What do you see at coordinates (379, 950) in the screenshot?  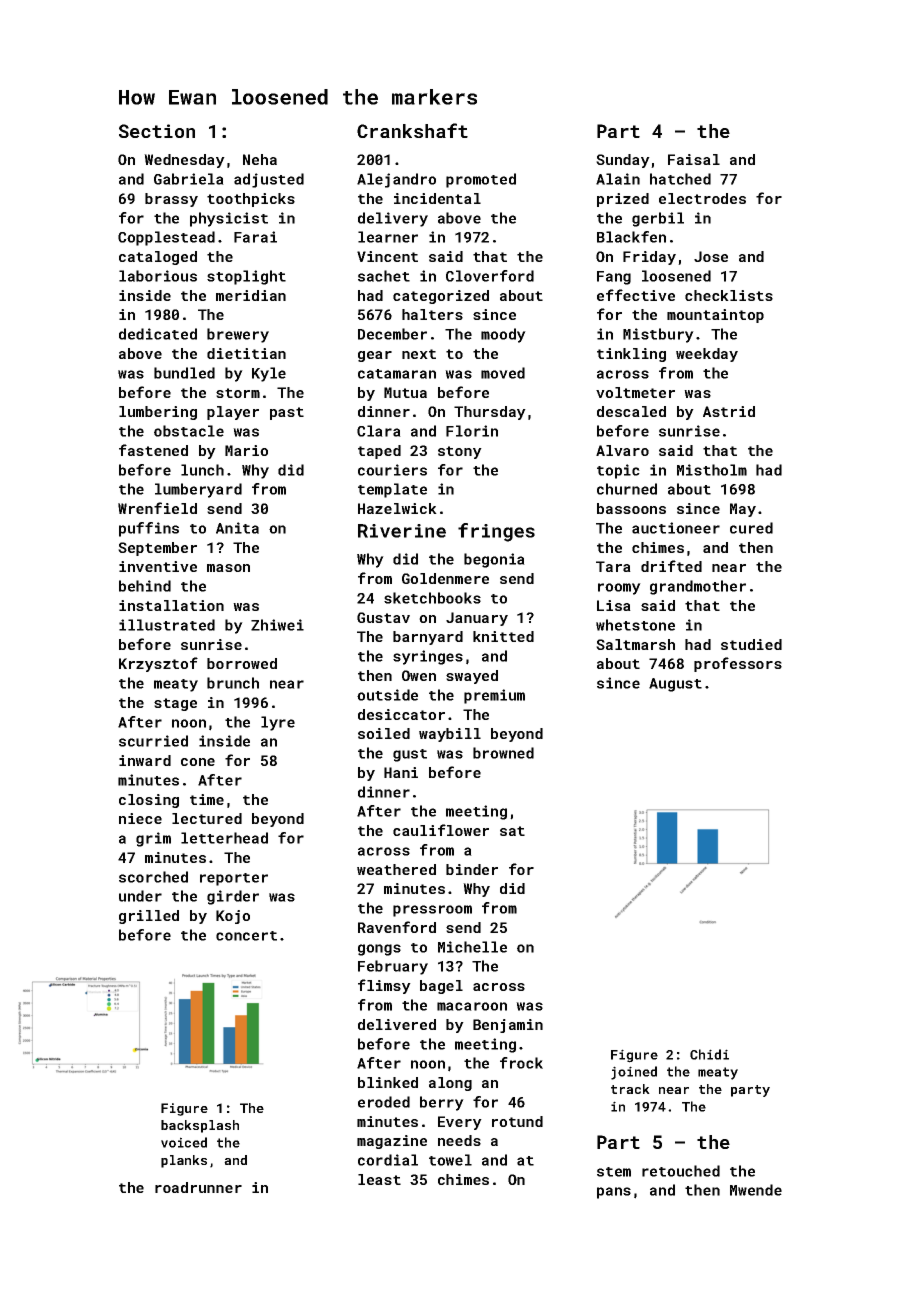 I see `gongs` at bounding box center [379, 950].
